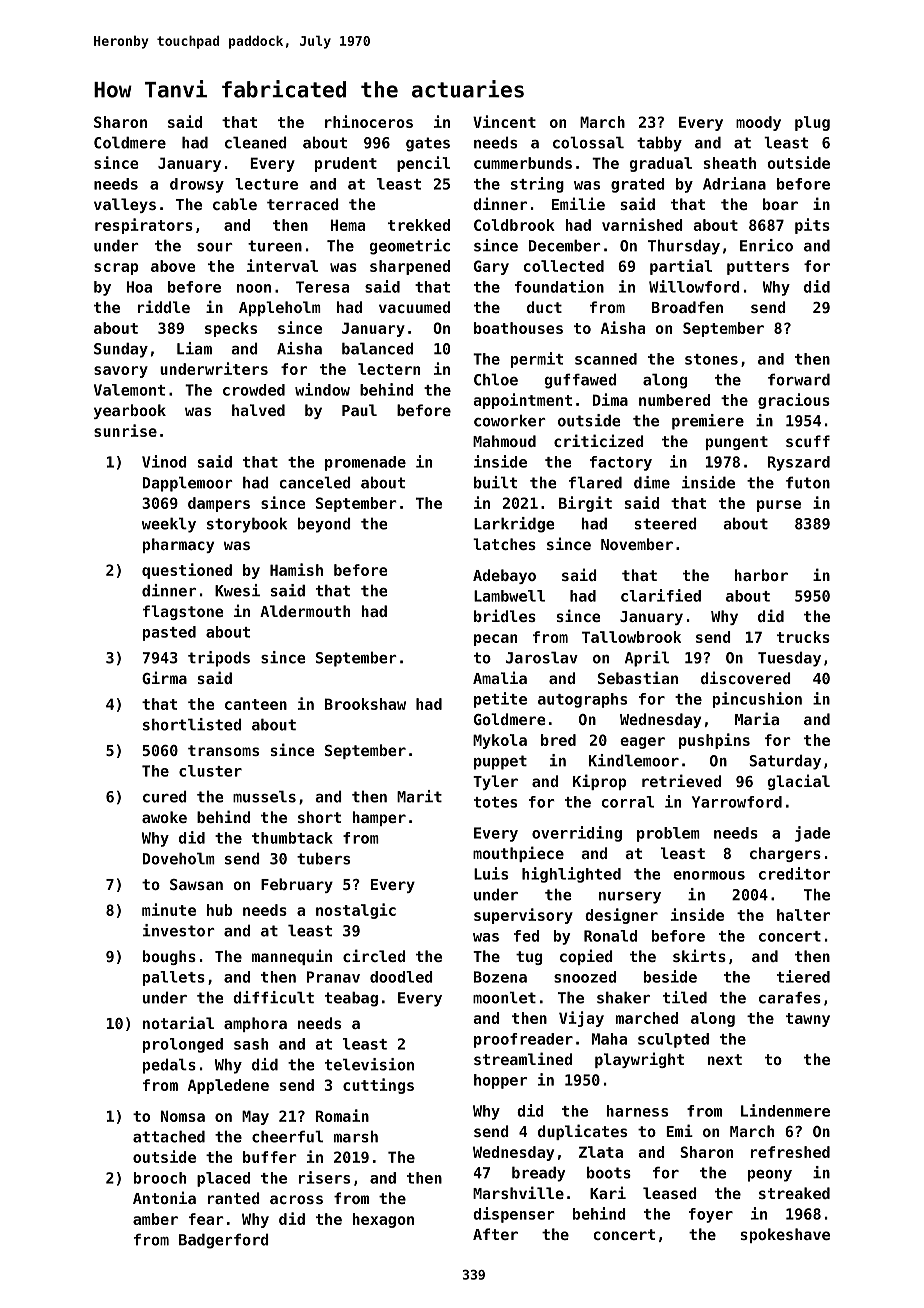  I want to click on placed, so click(223, 1179).
